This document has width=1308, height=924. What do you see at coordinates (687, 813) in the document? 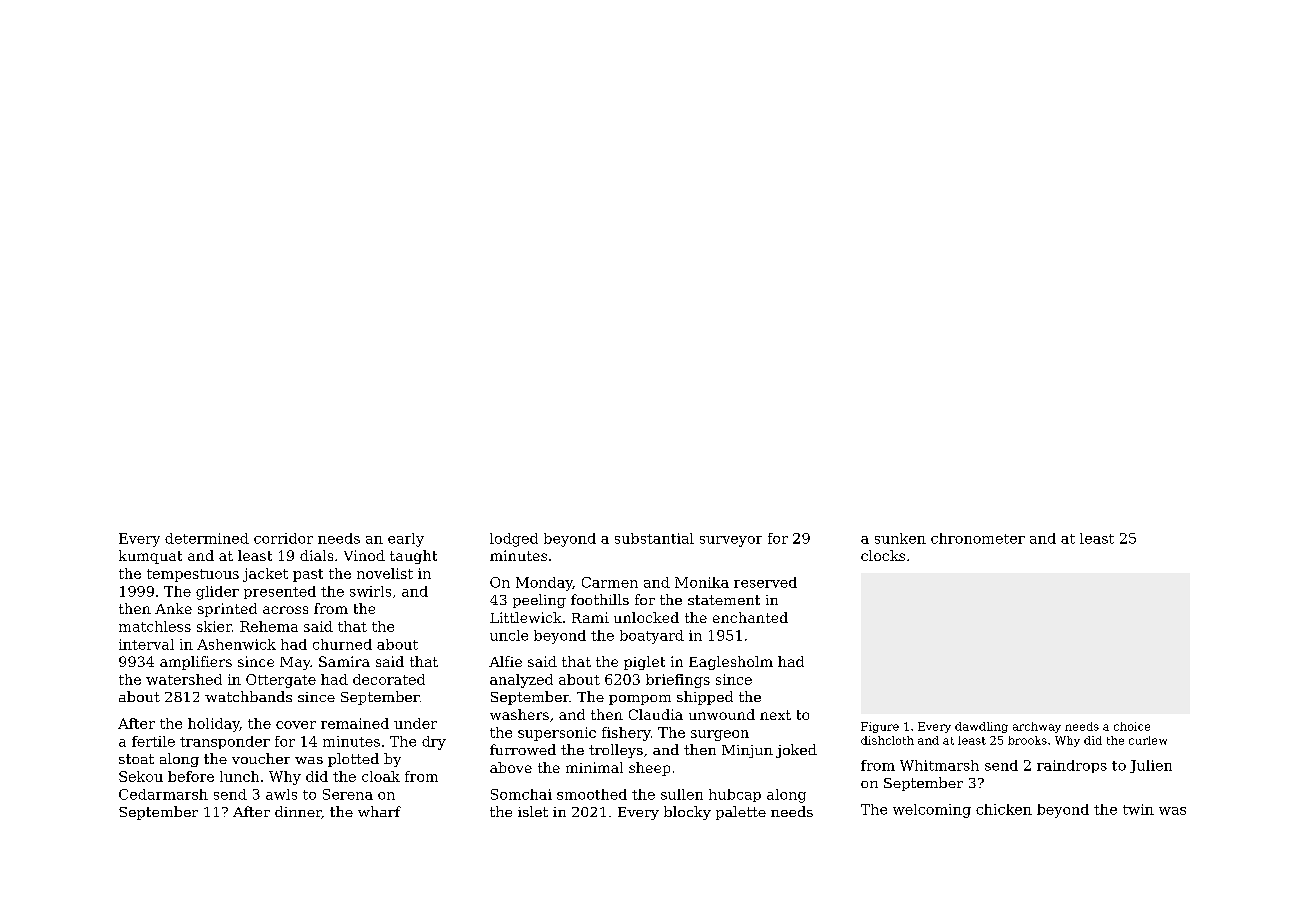
I see `blocky` at bounding box center [687, 813].
